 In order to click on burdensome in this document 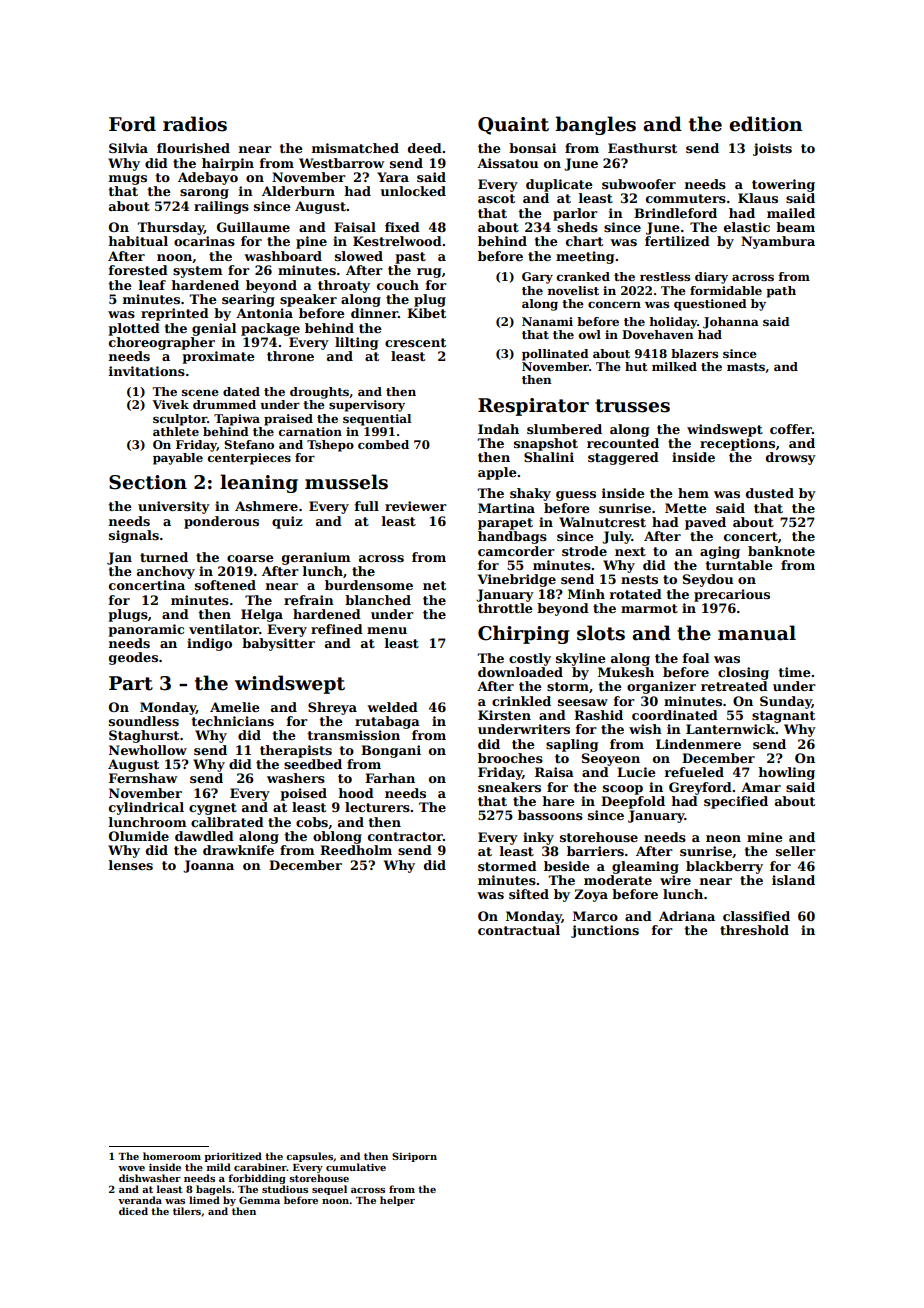, I will do `click(369, 585)`.
